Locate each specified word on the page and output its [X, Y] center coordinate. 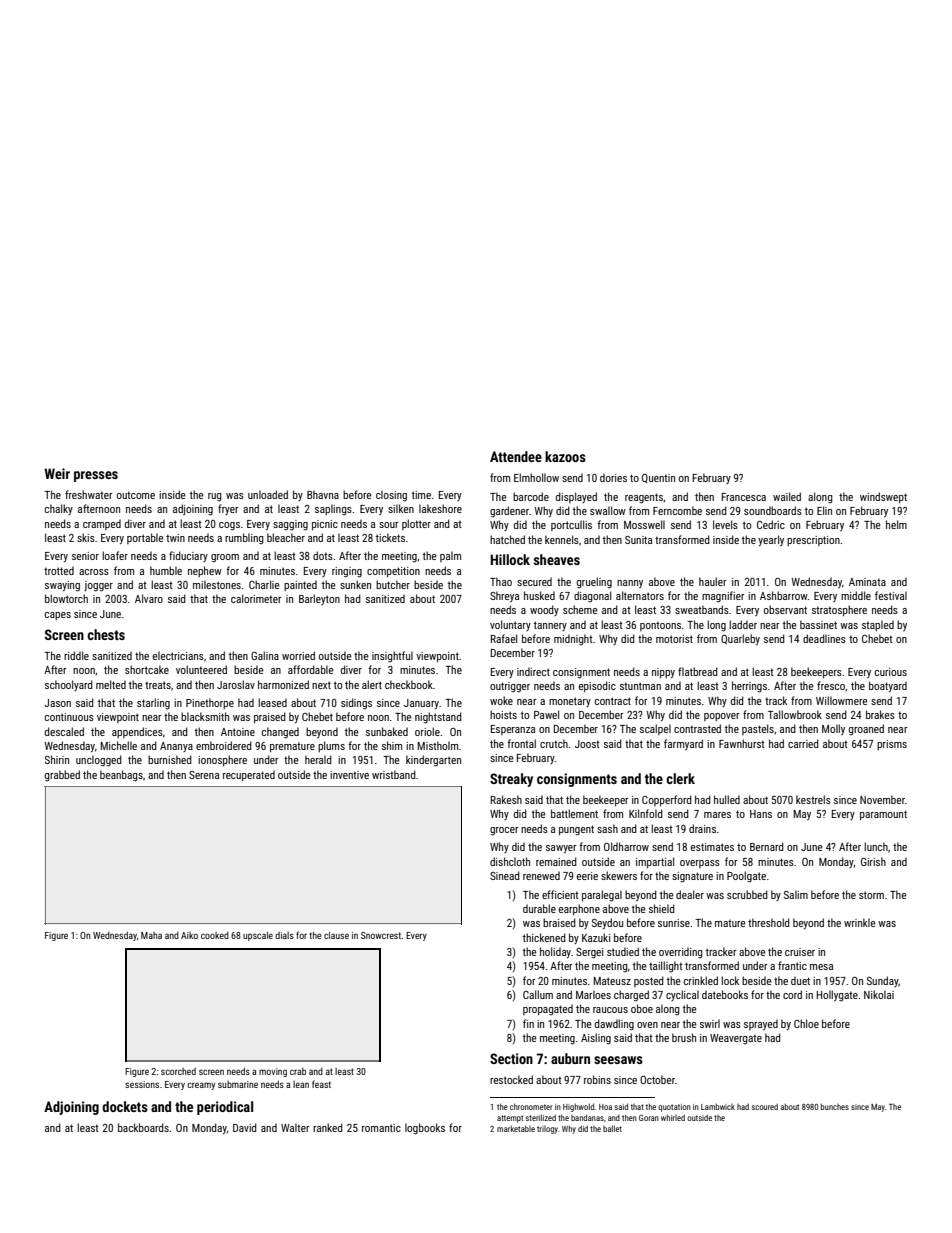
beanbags [121, 775]
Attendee [516, 456]
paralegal [602, 896]
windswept [883, 497]
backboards [143, 1127]
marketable [516, 1128]
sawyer [561, 849]
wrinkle [860, 922]
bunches [835, 1106]
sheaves [557, 559]
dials [284, 935]
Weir [57, 473]
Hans [761, 814]
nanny [630, 584]
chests [106, 634]
